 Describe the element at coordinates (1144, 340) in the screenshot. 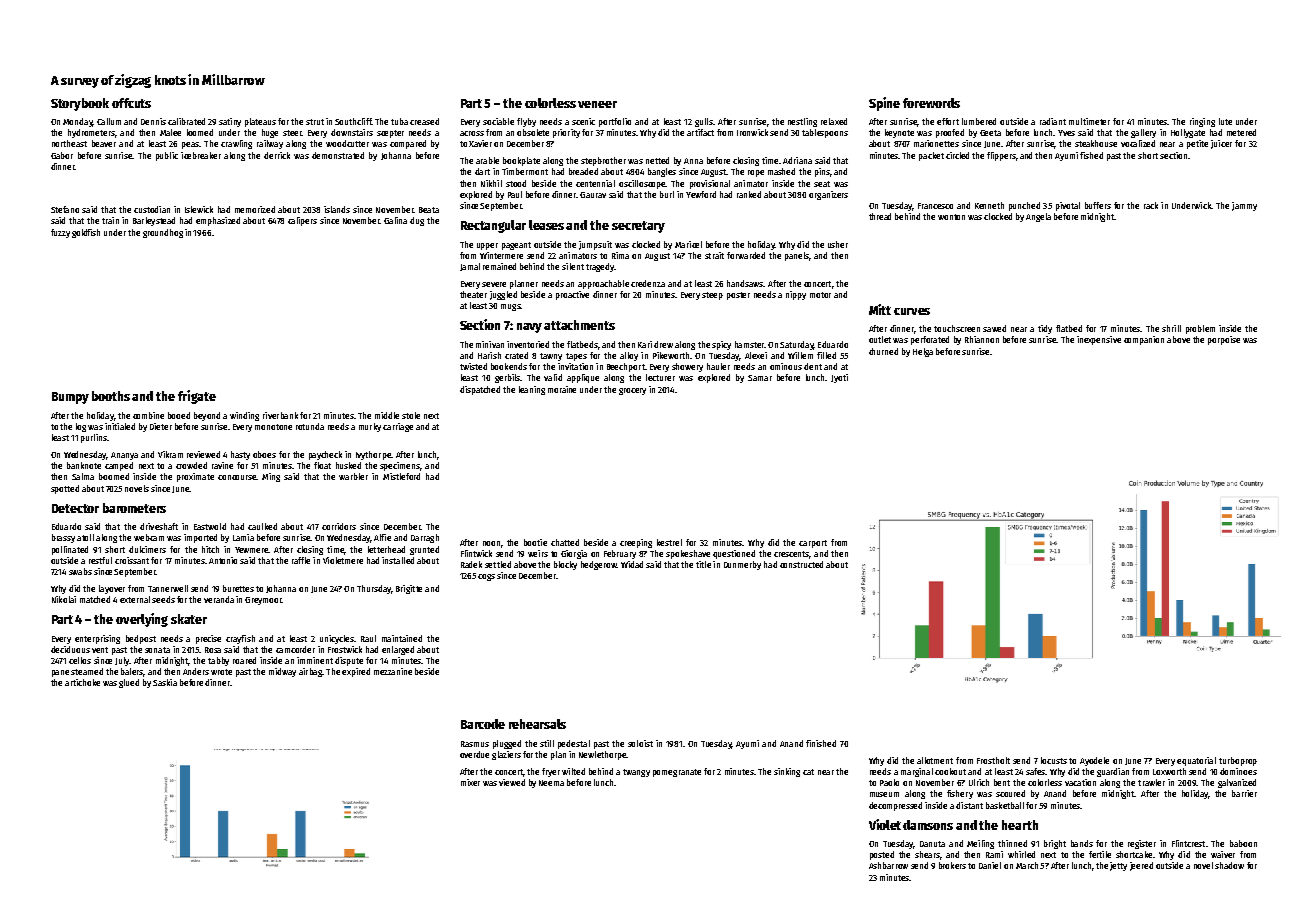

I see `companion` at that location.
